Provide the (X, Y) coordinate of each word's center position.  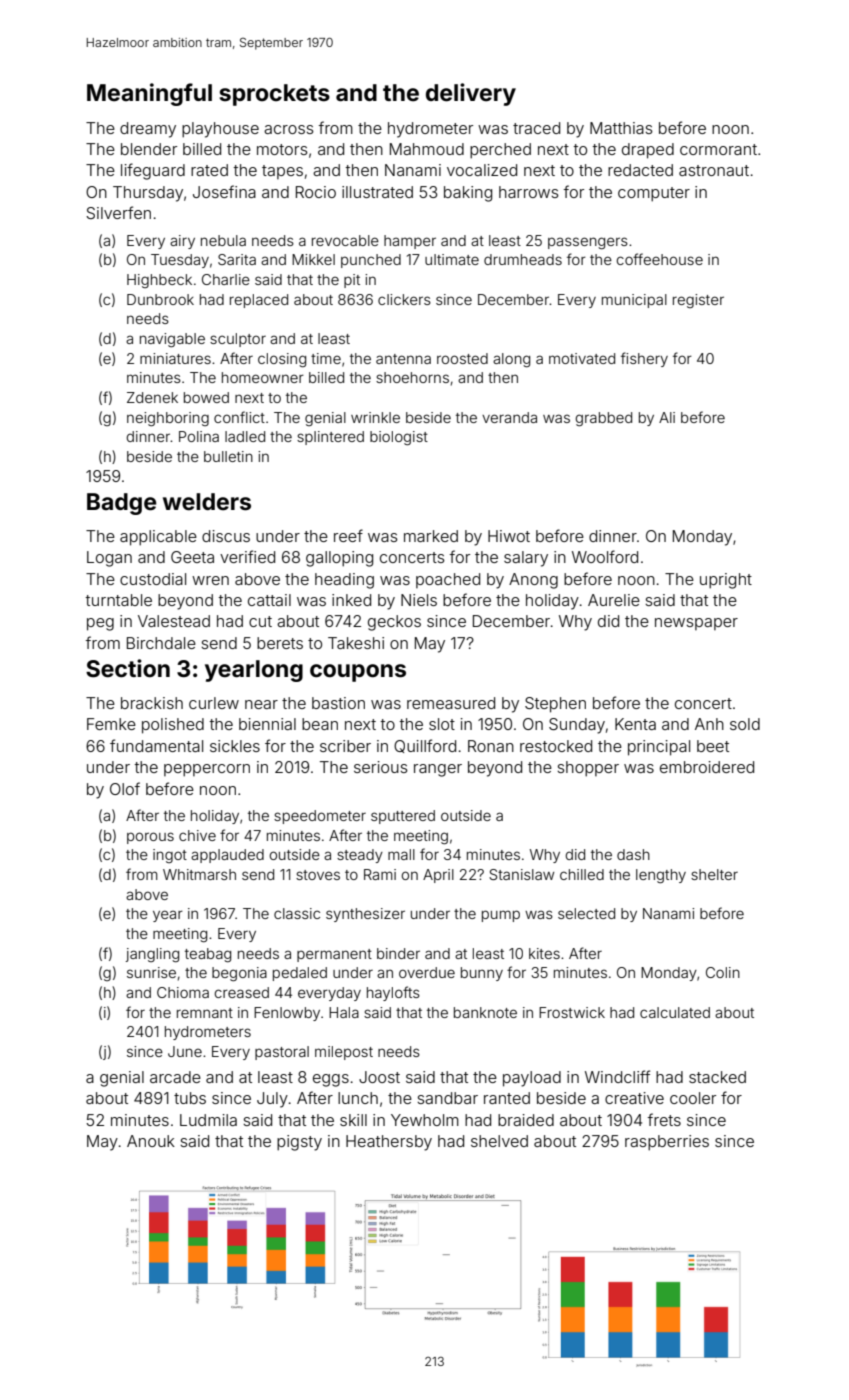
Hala (344, 1012)
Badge (122, 504)
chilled (582, 874)
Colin (723, 972)
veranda (509, 417)
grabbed (603, 419)
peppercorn (207, 770)
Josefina (224, 191)
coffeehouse (660, 259)
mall (401, 854)
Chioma (183, 992)
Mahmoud (427, 149)
